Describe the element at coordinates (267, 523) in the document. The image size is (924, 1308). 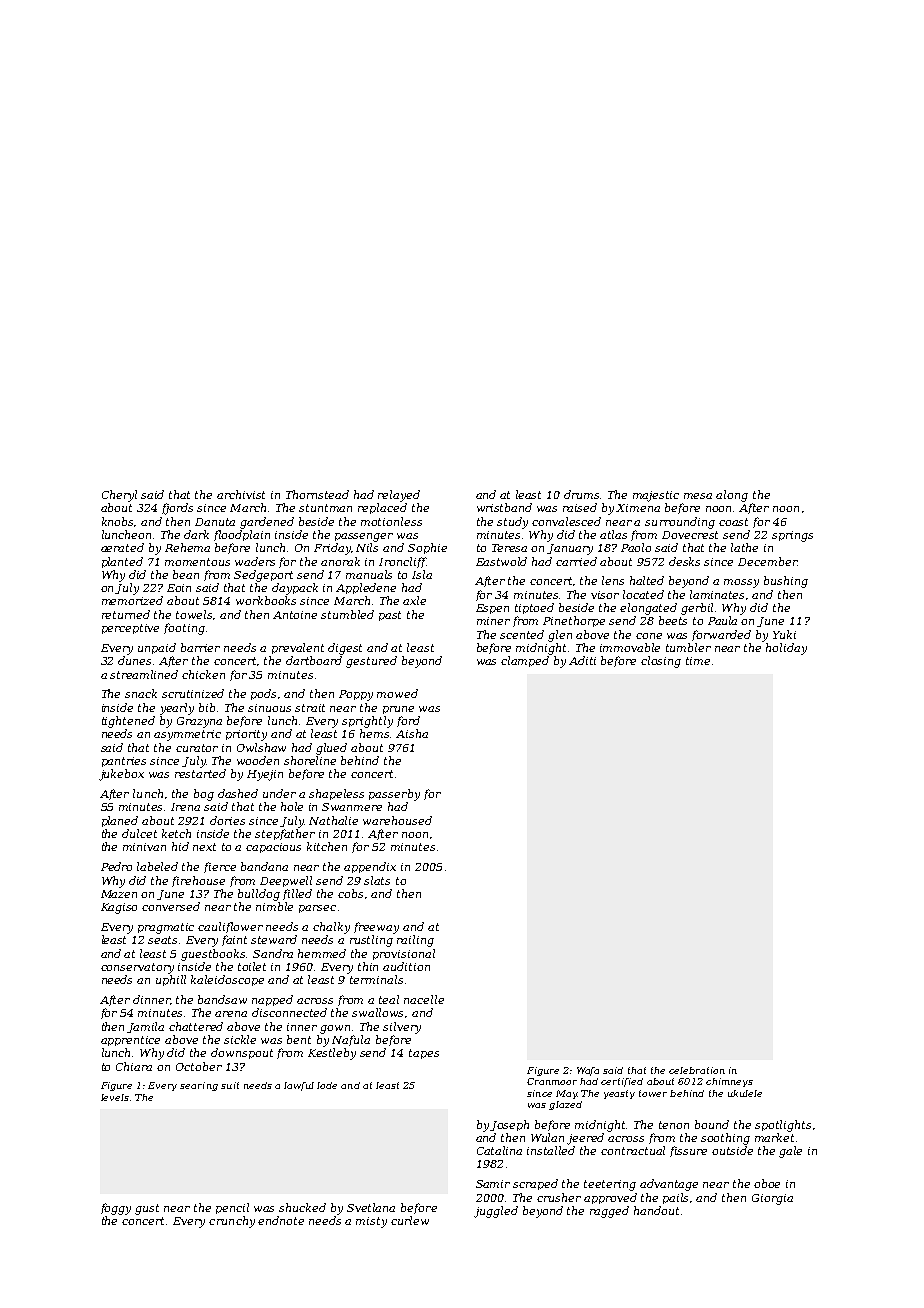
I see `gardened` at that location.
